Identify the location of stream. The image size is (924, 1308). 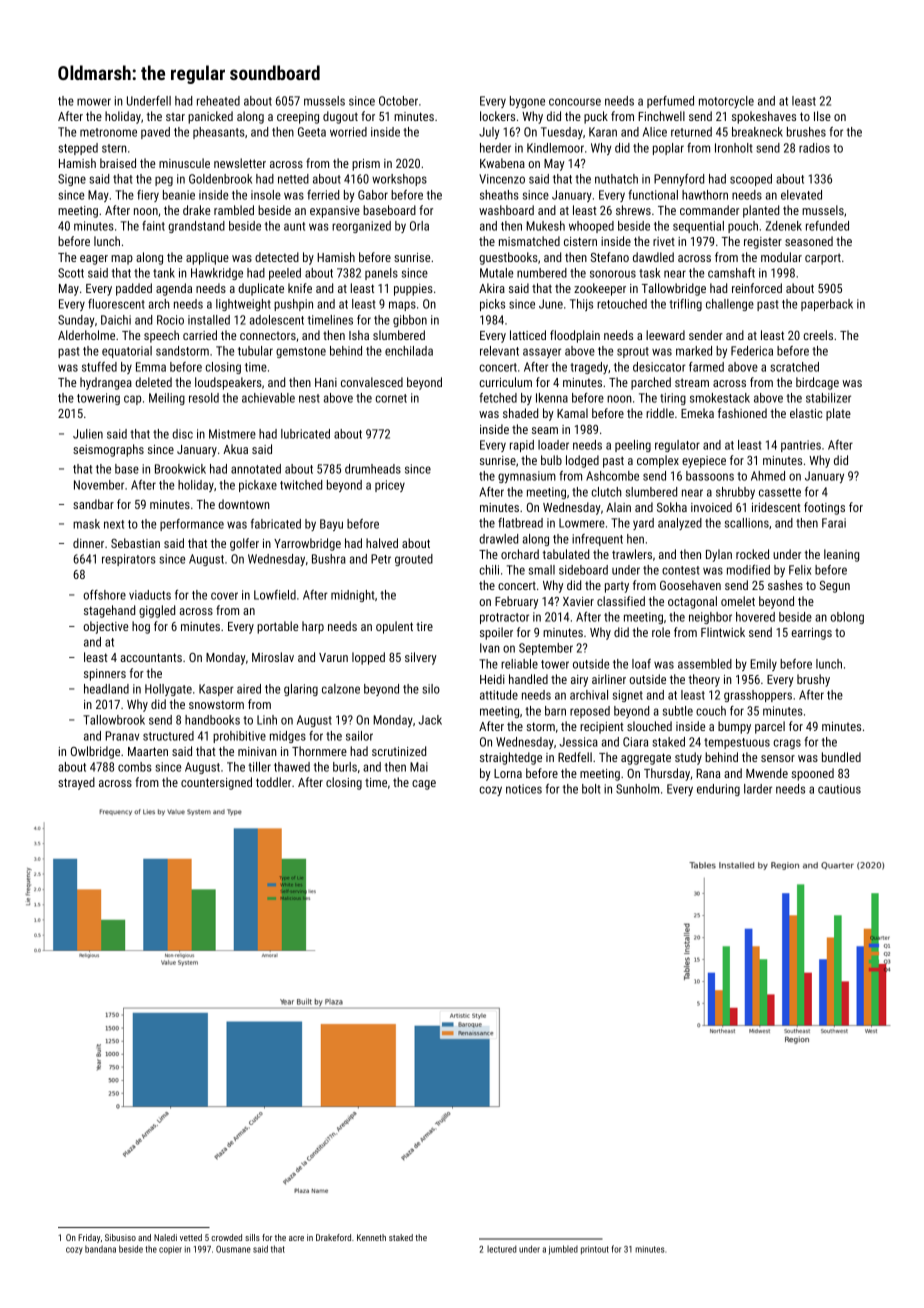
(692, 382).
